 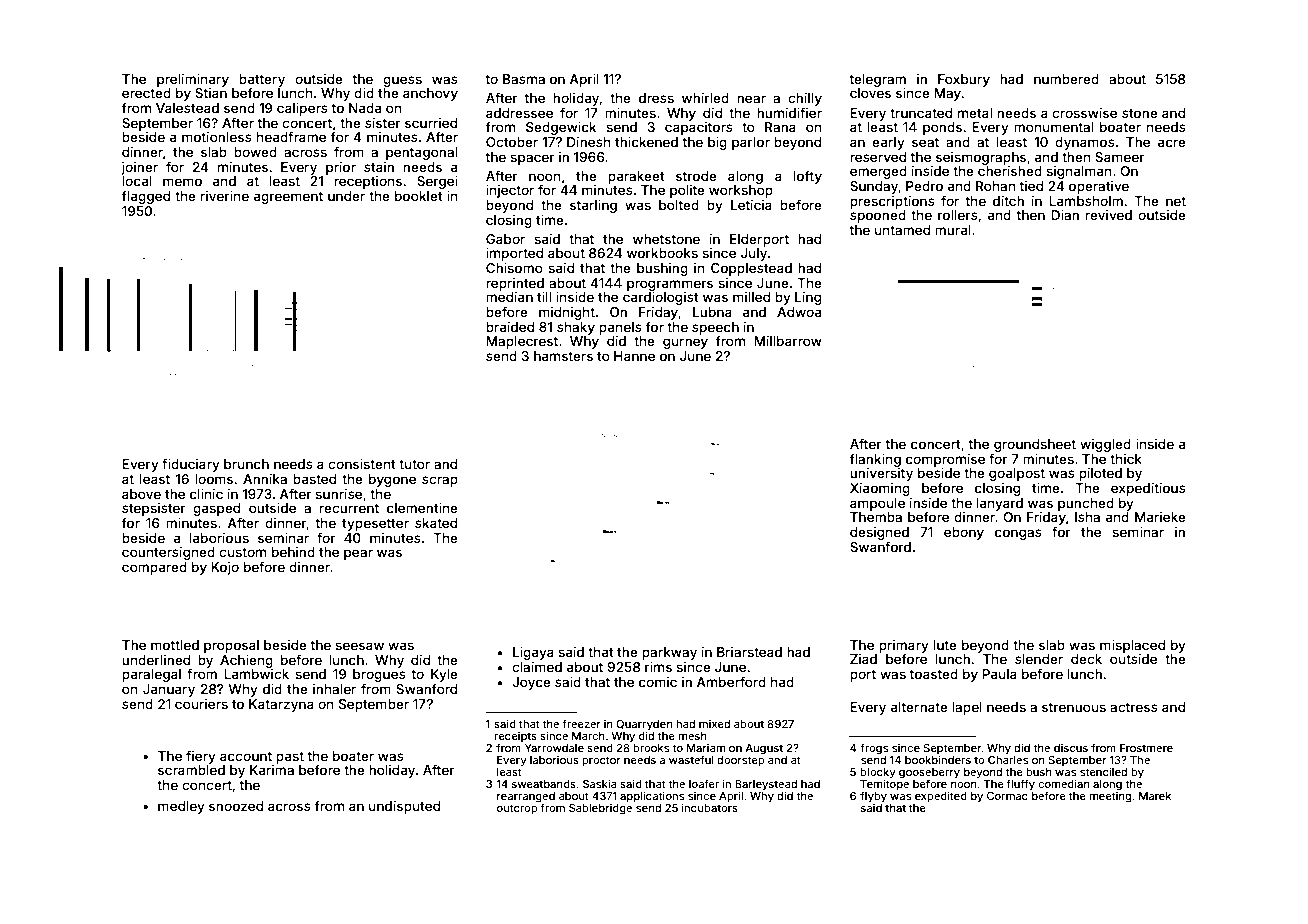 What do you see at coordinates (1109, 215) in the page?
I see `revived` at bounding box center [1109, 215].
